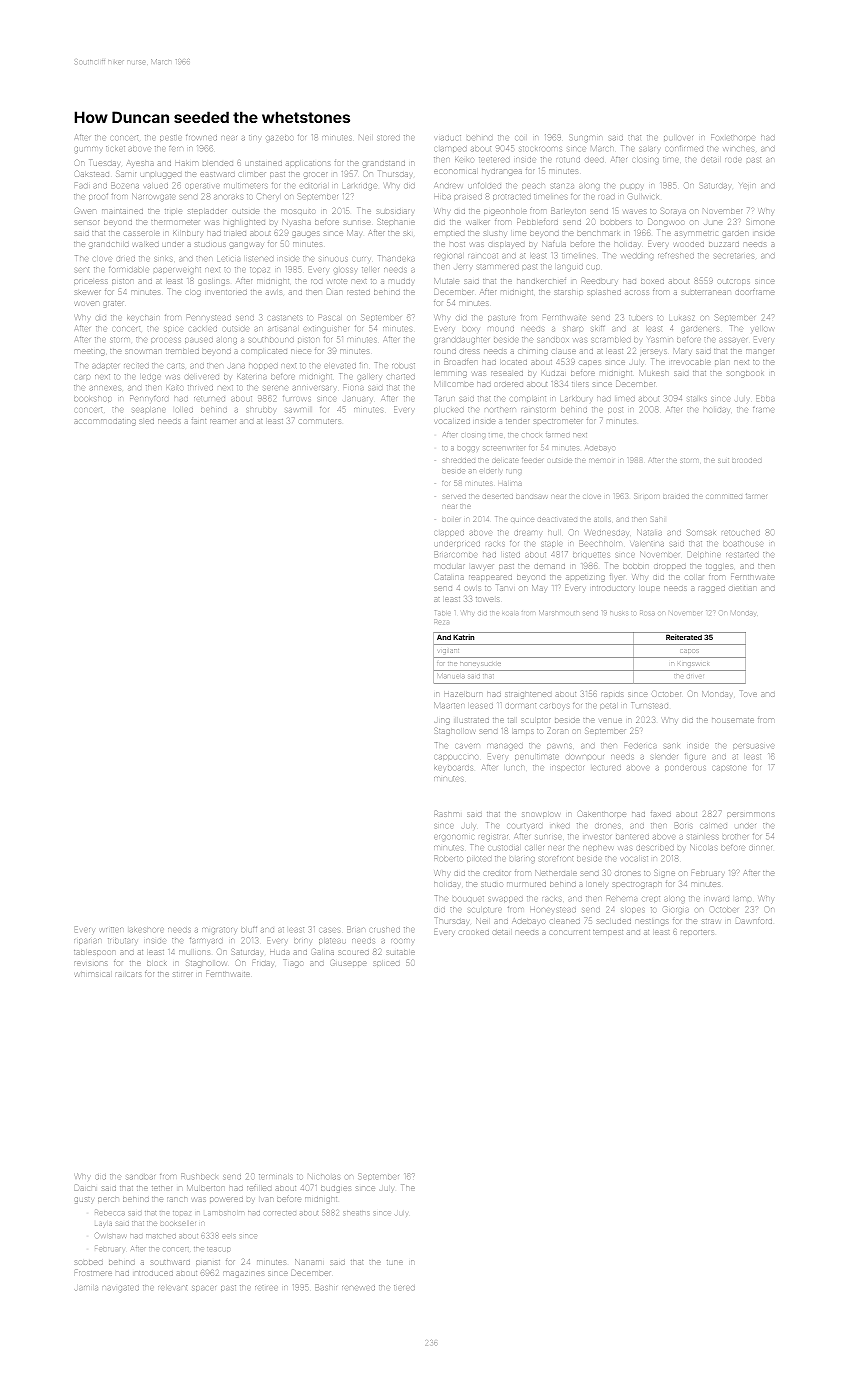  What do you see at coordinates (388, 137) in the screenshot?
I see `stored` at bounding box center [388, 137].
